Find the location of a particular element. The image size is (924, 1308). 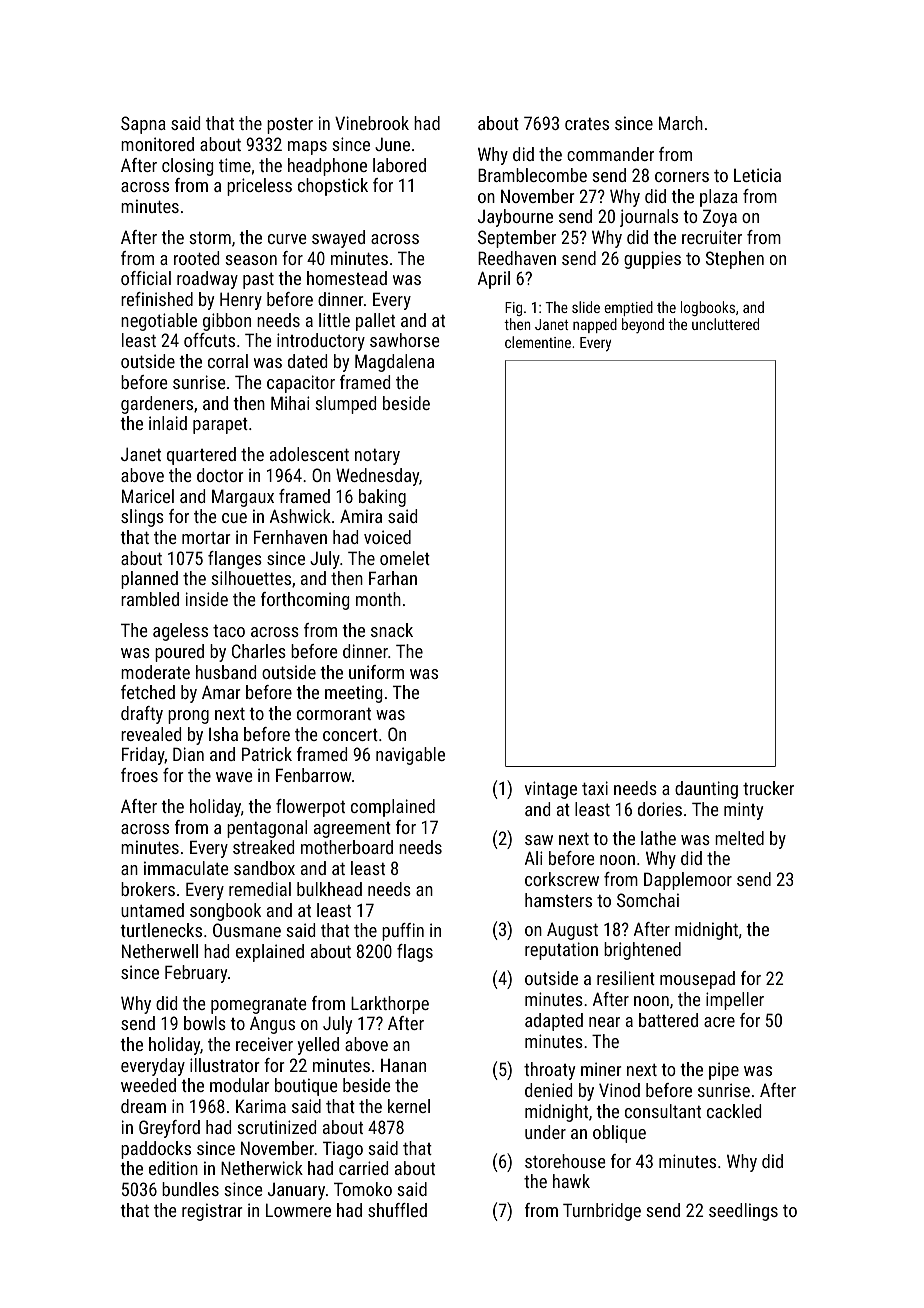

boutique is located at coordinates (306, 1087).
